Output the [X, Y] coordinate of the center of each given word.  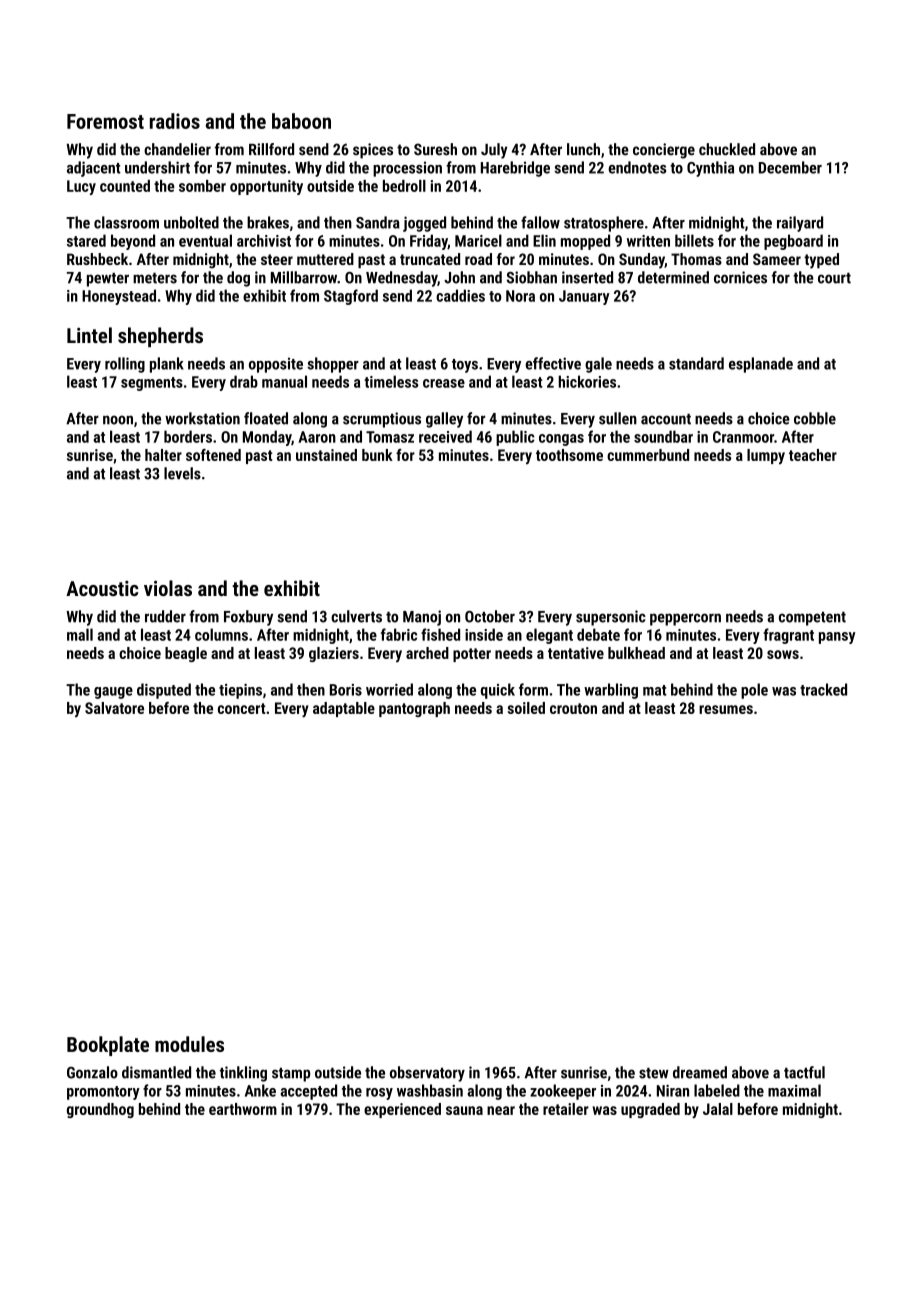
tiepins [240, 691]
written [648, 241]
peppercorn [685, 619]
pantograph [414, 709]
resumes [726, 709]
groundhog [100, 1110]
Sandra [378, 222]
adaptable [344, 709]
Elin [544, 240]
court [834, 278]
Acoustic [102, 588]
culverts [356, 616]
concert [241, 708]
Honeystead [119, 297]
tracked [823, 689]
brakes [268, 222]
